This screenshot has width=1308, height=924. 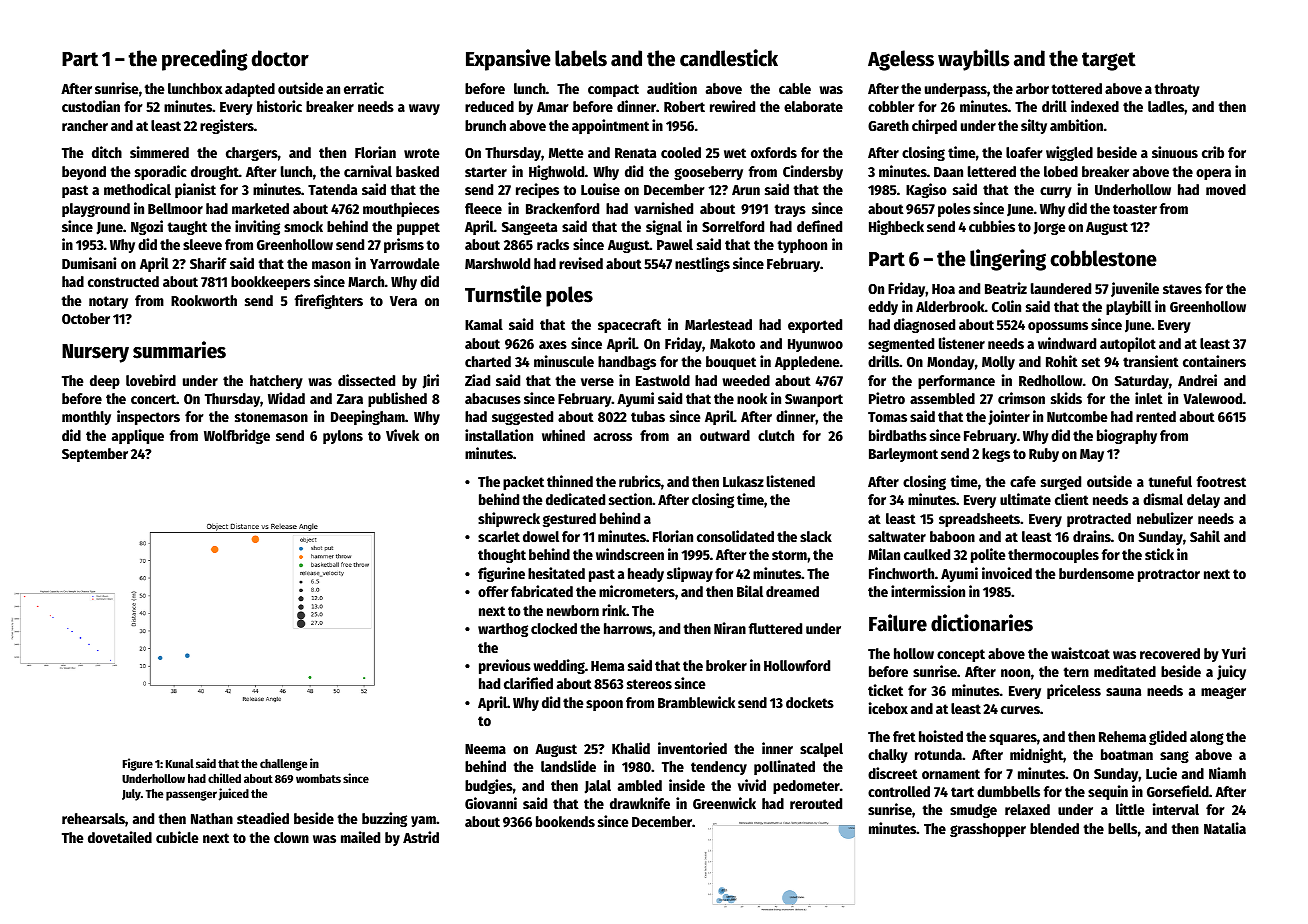 I want to click on figurine, so click(x=501, y=574).
